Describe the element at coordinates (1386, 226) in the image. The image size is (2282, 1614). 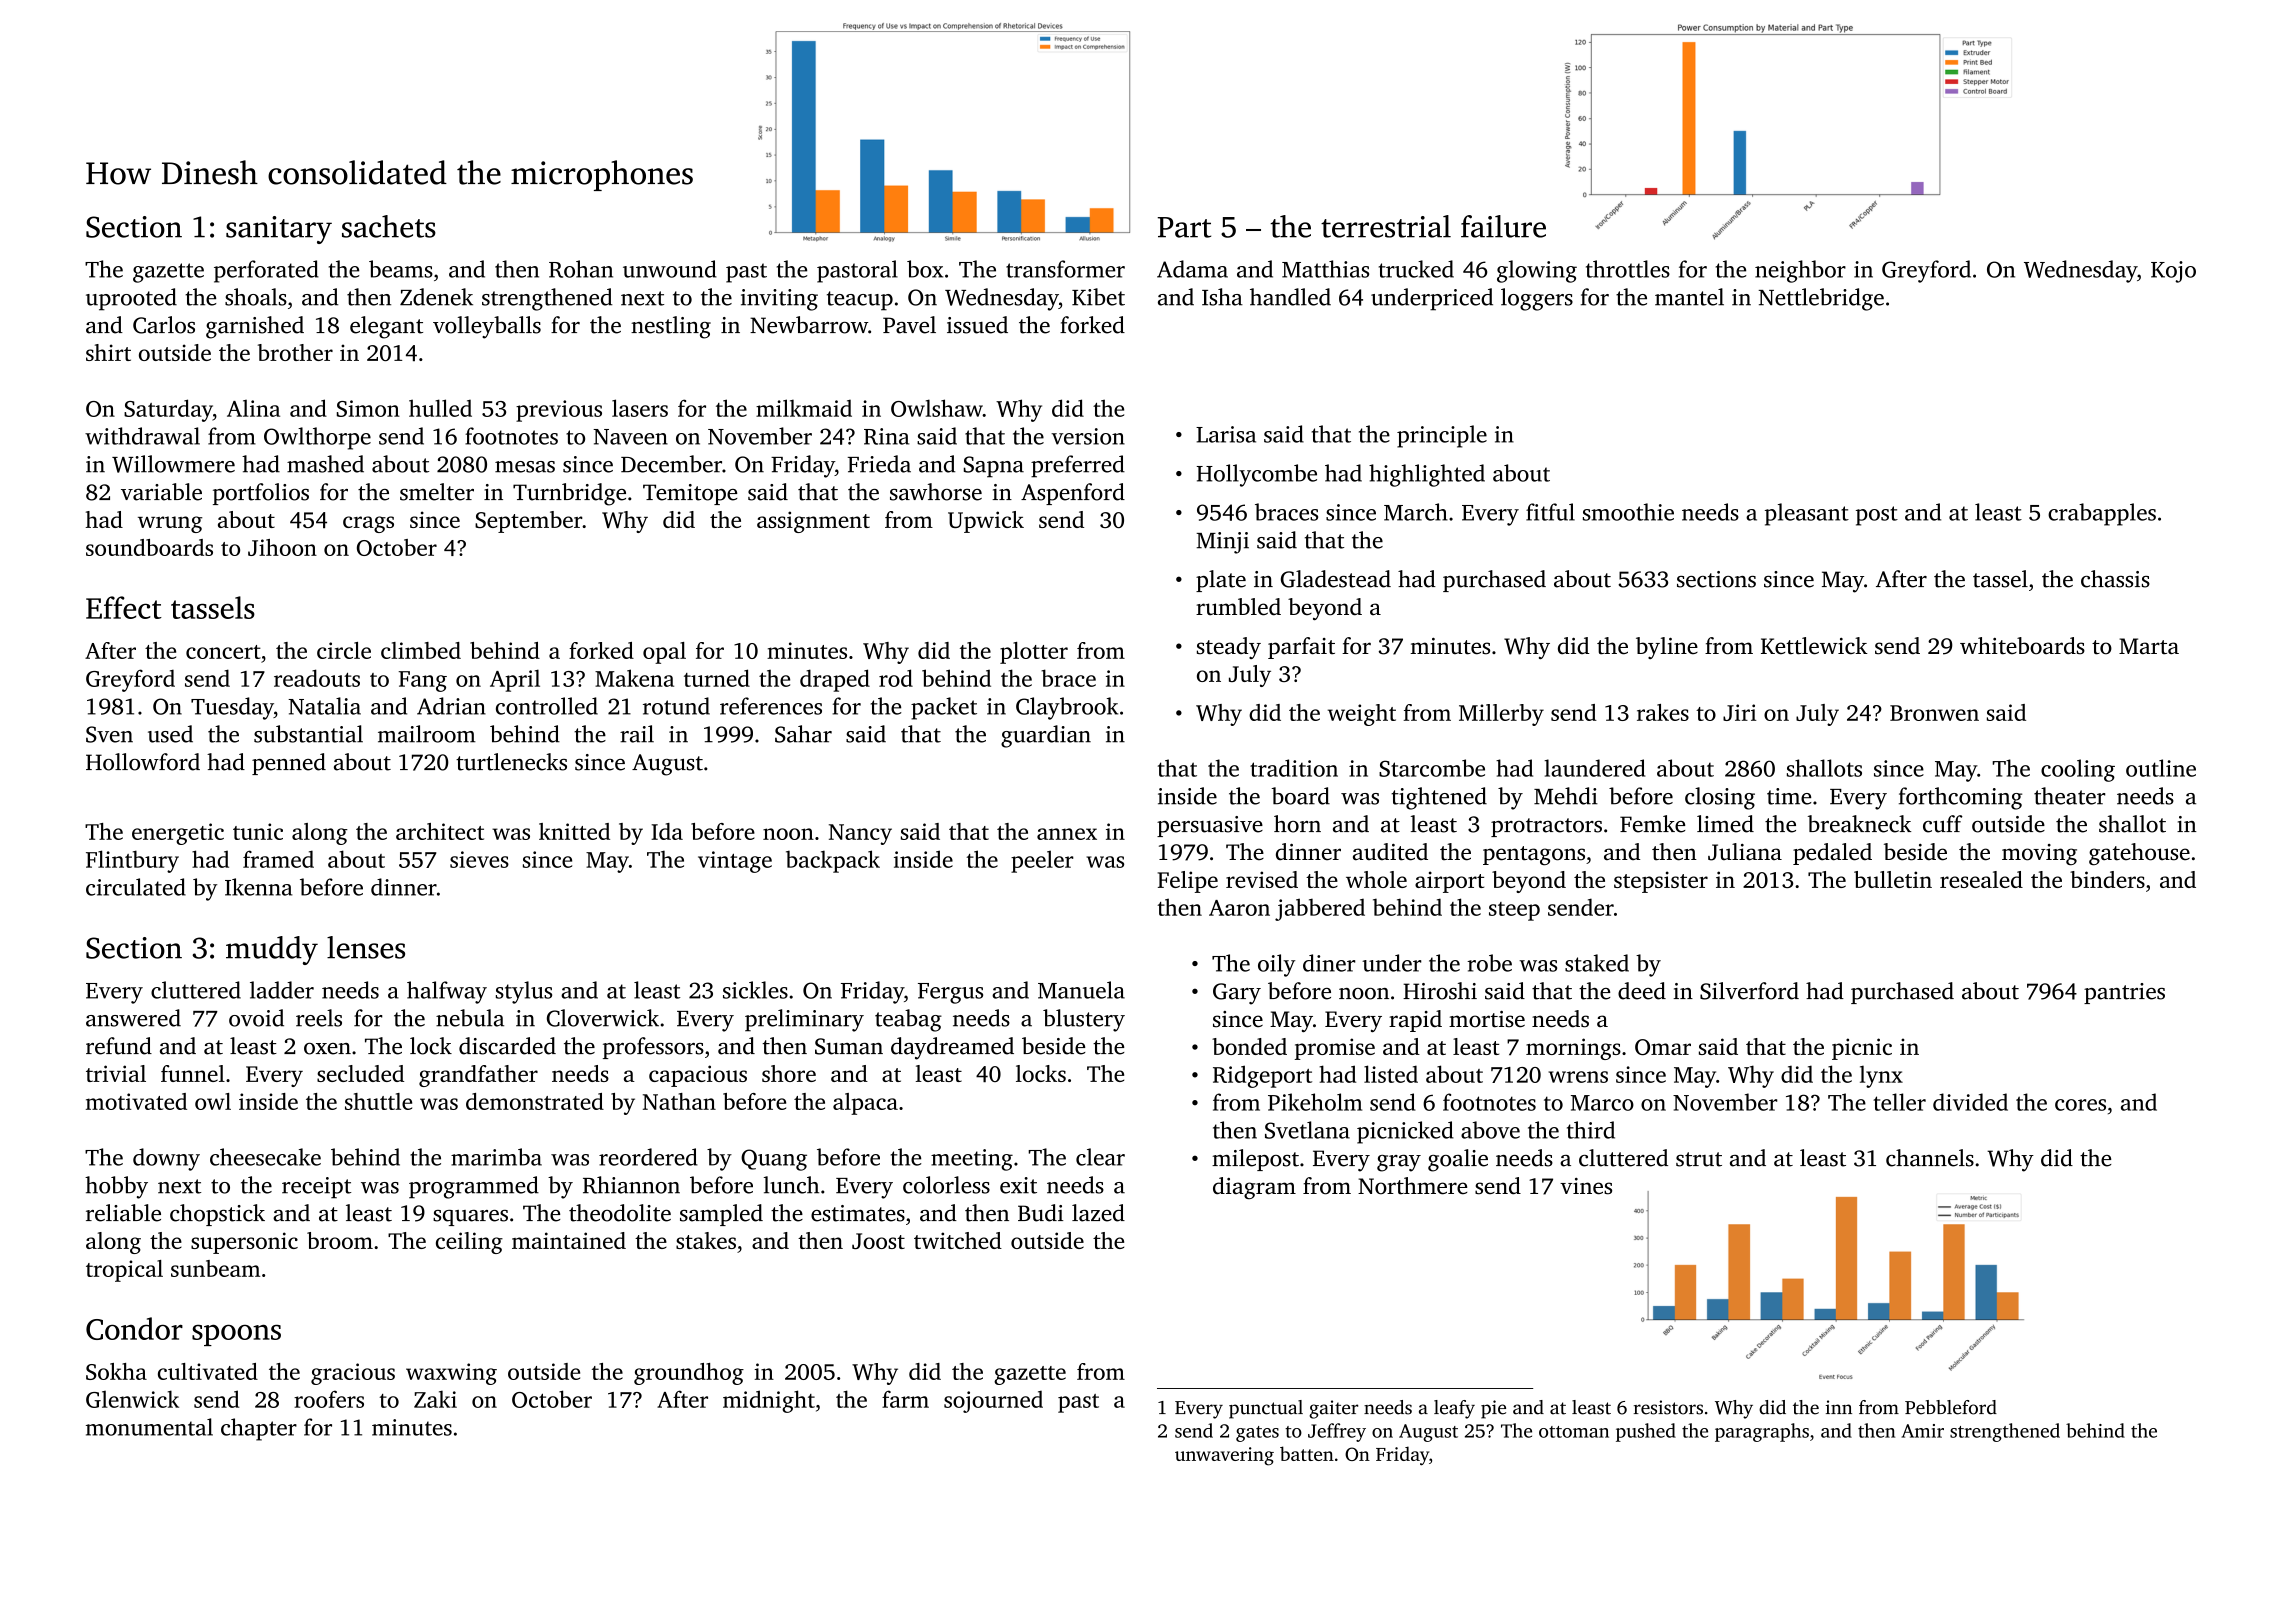
I see `terrestrial` at that location.
